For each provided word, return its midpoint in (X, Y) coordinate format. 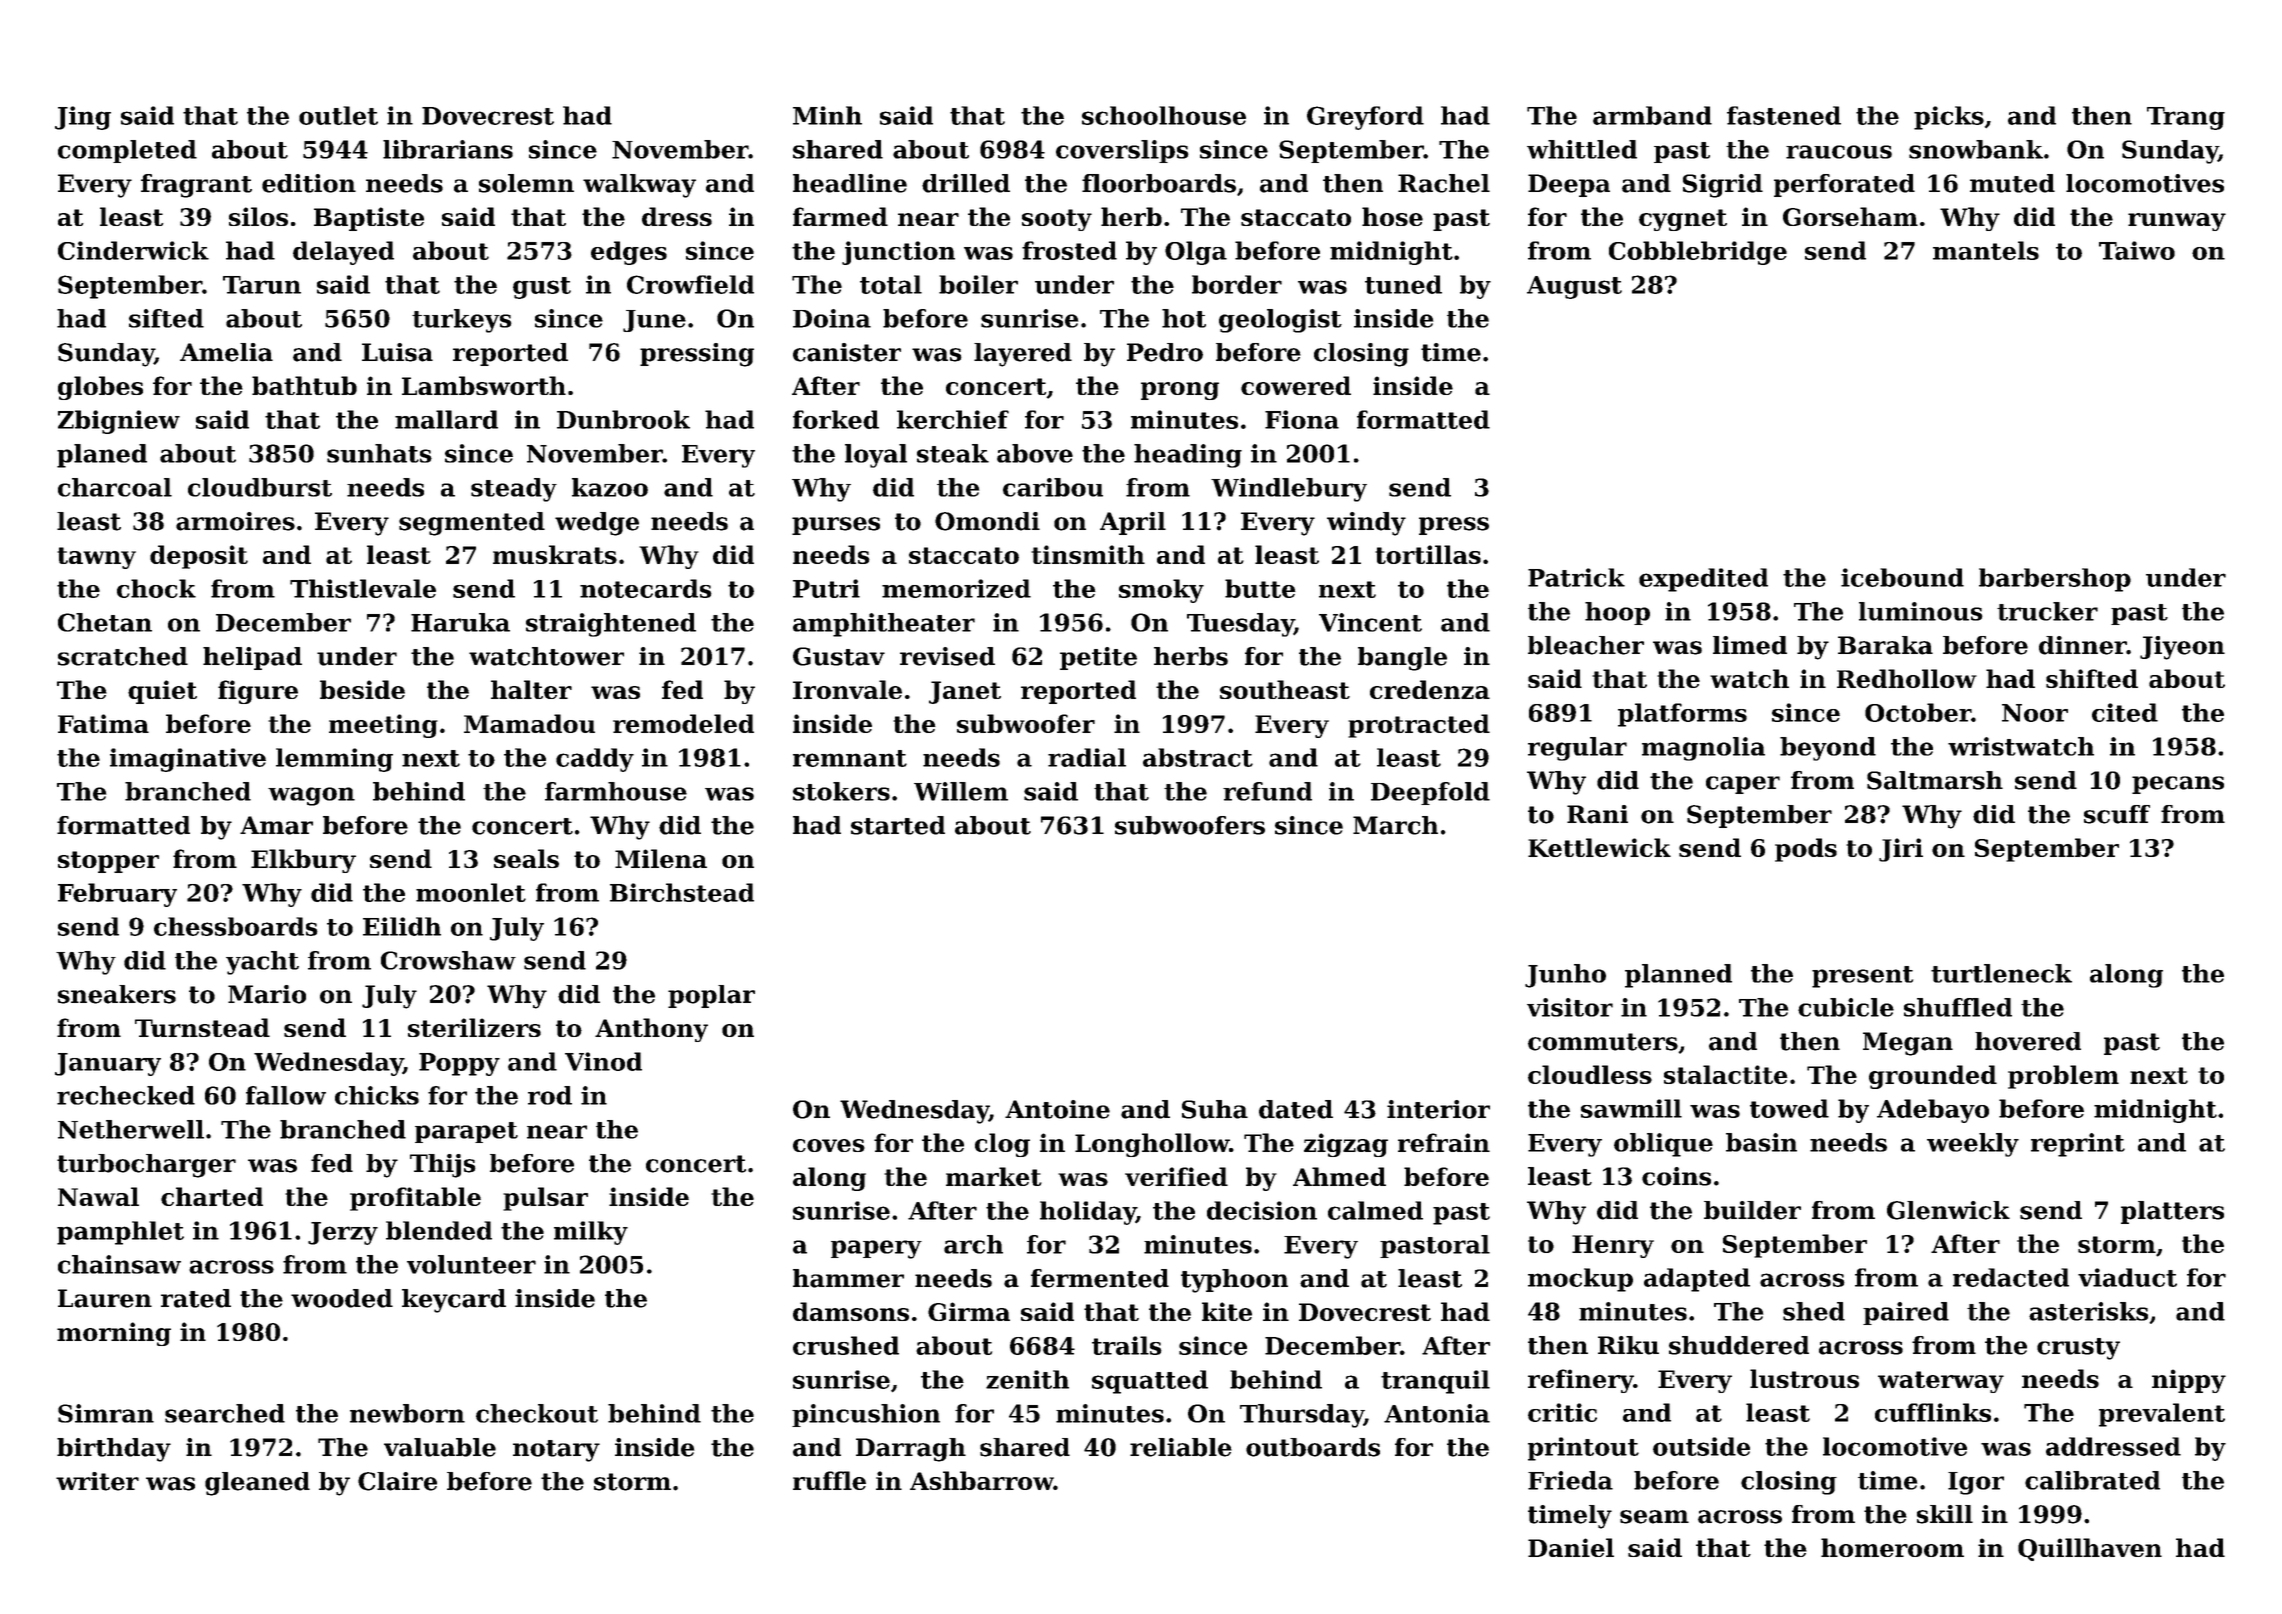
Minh (827, 115)
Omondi (987, 521)
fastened (1784, 115)
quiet (162, 692)
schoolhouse (1164, 115)
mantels (1986, 250)
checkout (537, 1413)
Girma (969, 1311)
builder (1752, 1210)
